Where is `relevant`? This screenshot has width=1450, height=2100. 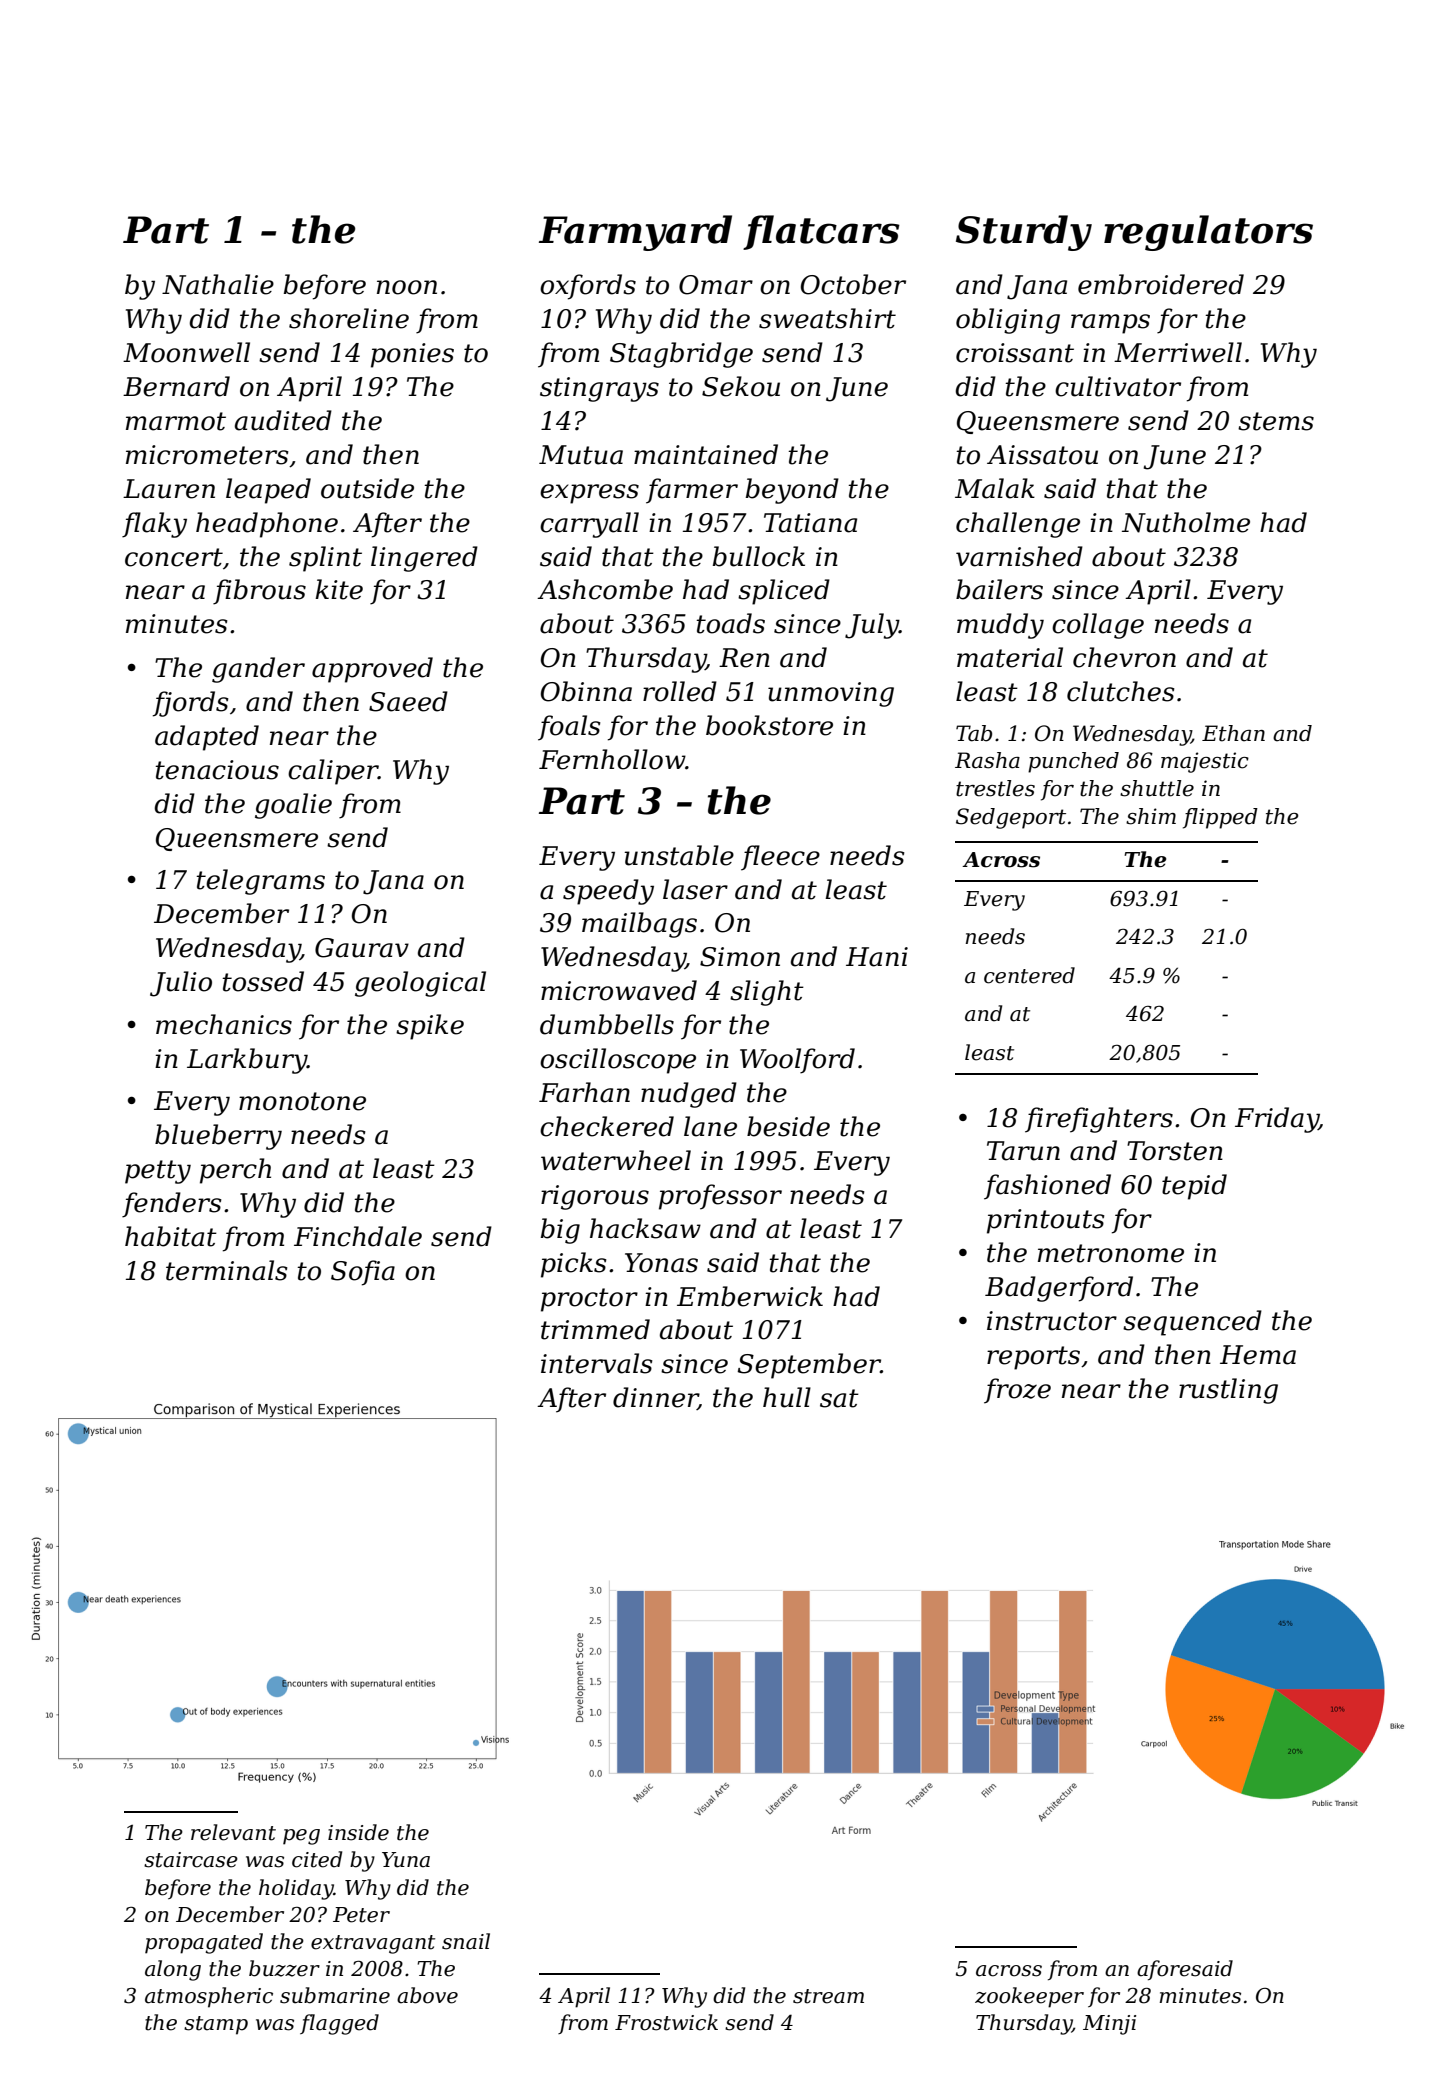 relevant is located at coordinates (233, 1832).
